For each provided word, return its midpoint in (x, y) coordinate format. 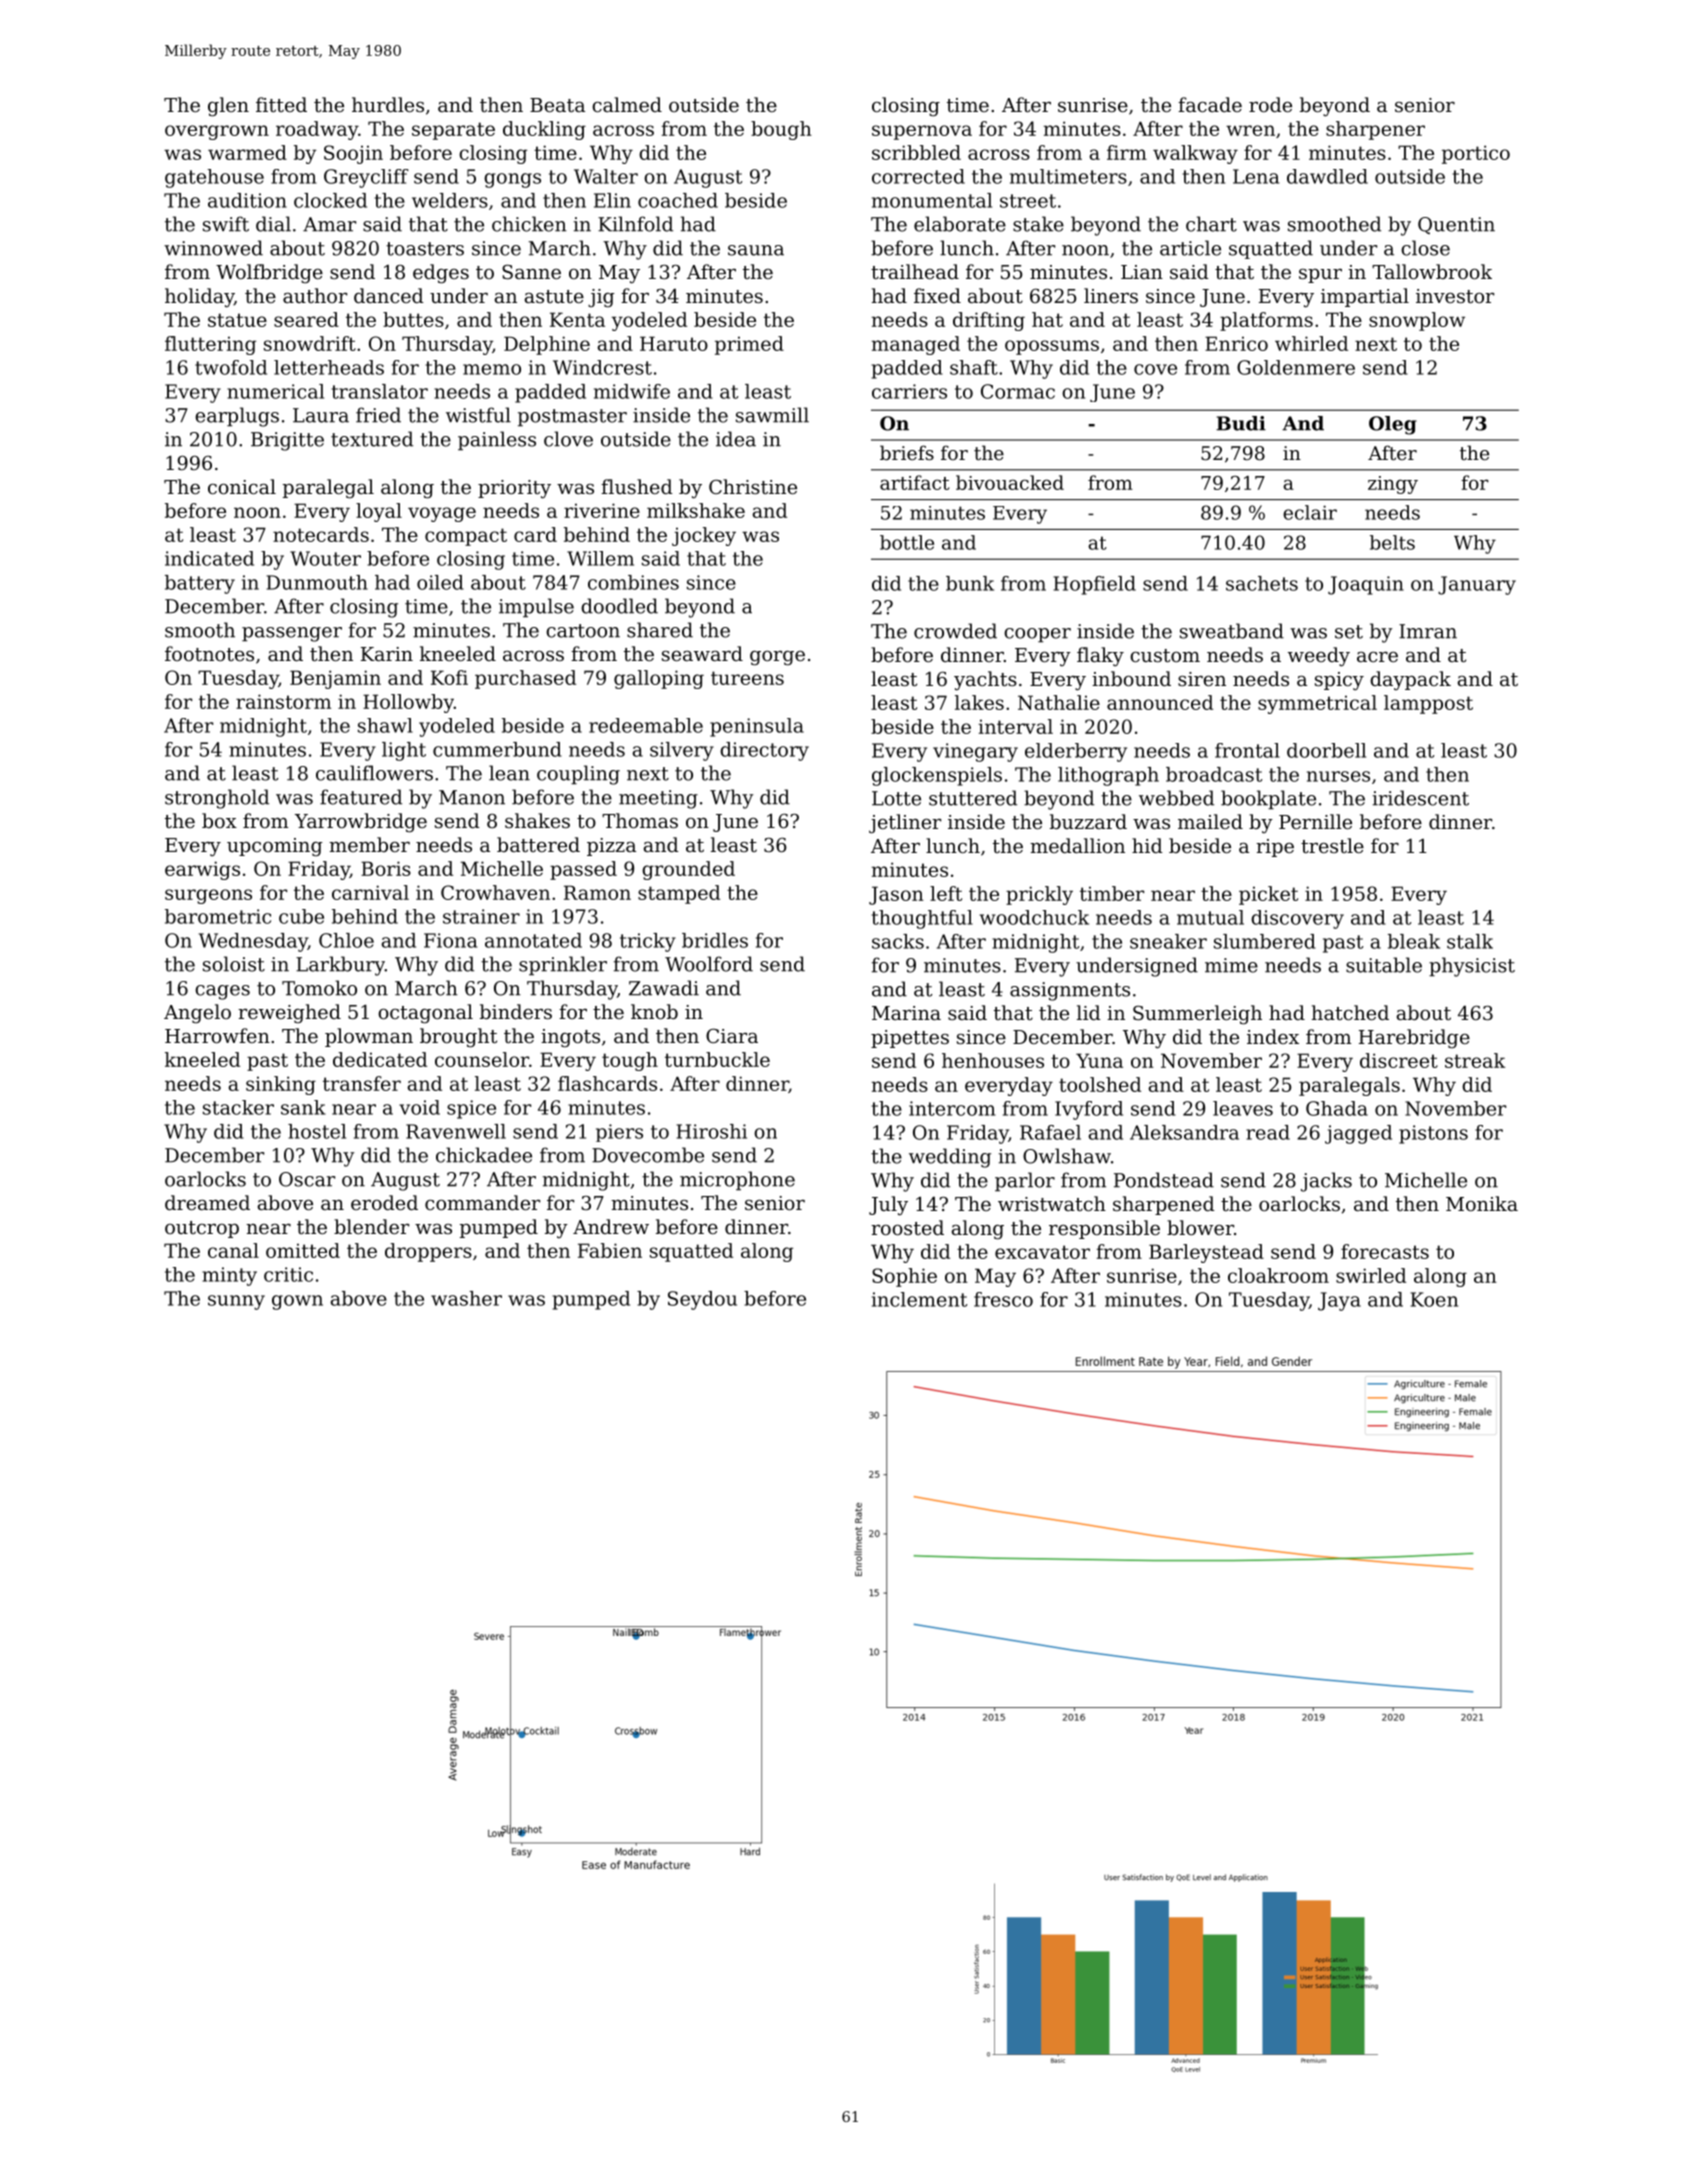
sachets (1262, 583)
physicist (1472, 967)
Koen (1434, 1299)
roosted (907, 1227)
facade (1210, 104)
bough (781, 130)
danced (389, 295)
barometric (218, 916)
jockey (704, 536)
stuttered (973, 798)
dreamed (207, 1202)
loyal (379, 512)
